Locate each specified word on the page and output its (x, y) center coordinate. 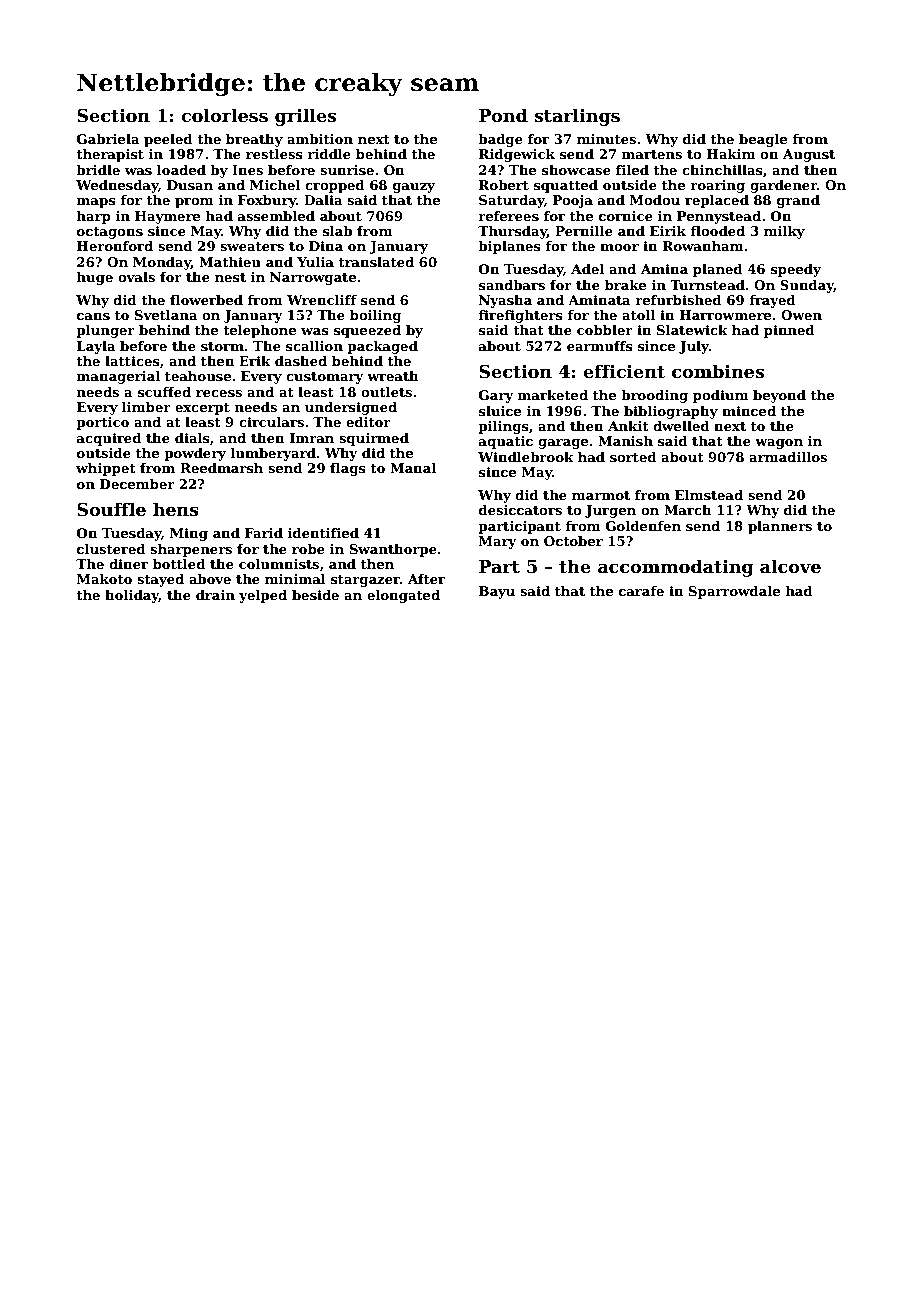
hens (176, 509)
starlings (577, 117)
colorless (224, 115)
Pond (503, 115)
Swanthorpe (393, 550)
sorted (633, 457)
